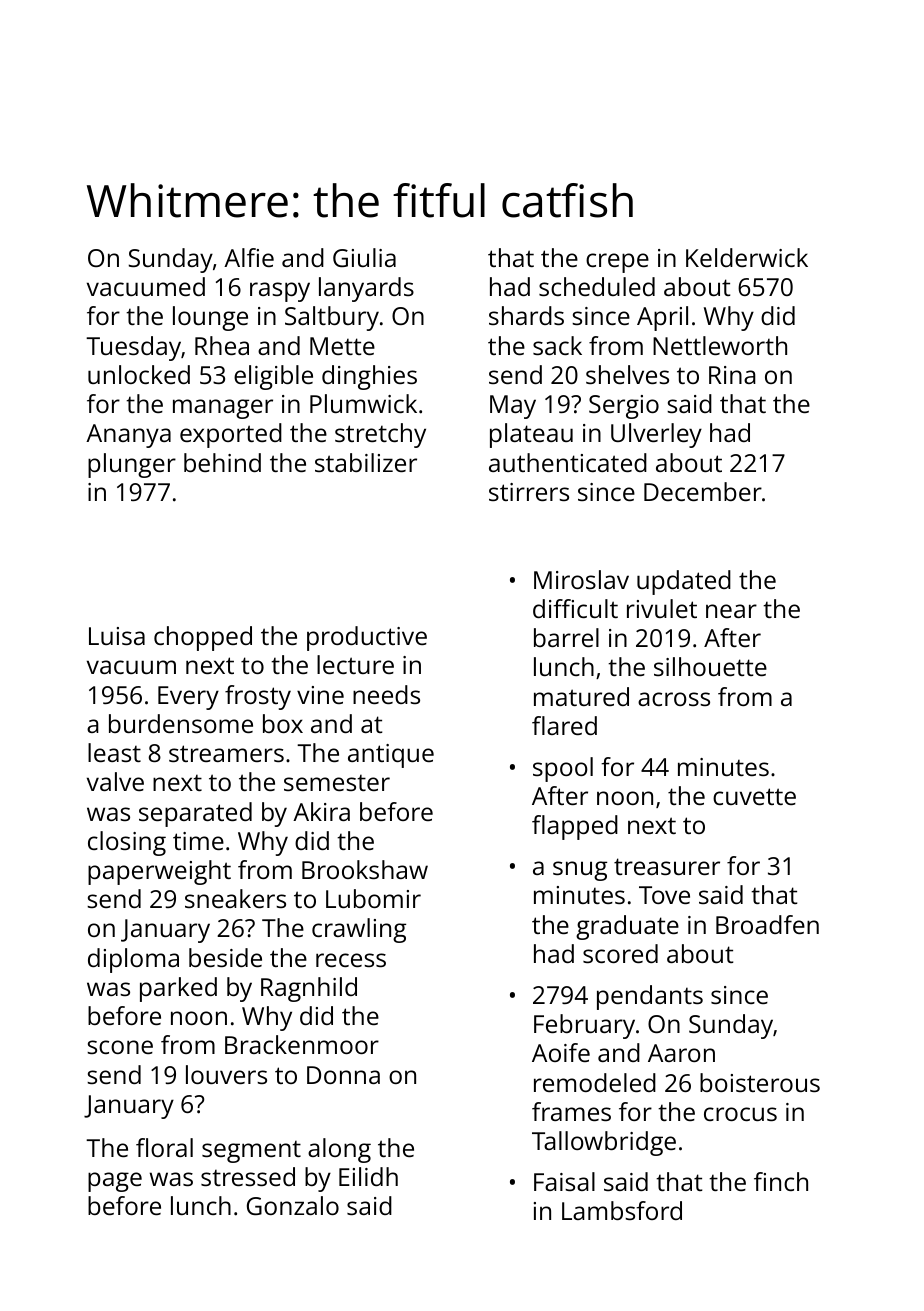 Image resolution: width=924 pixels, height=1311 pixels. Describe the element at coordinates (760, 1082) in the image. I see `boisterous` at that location.
